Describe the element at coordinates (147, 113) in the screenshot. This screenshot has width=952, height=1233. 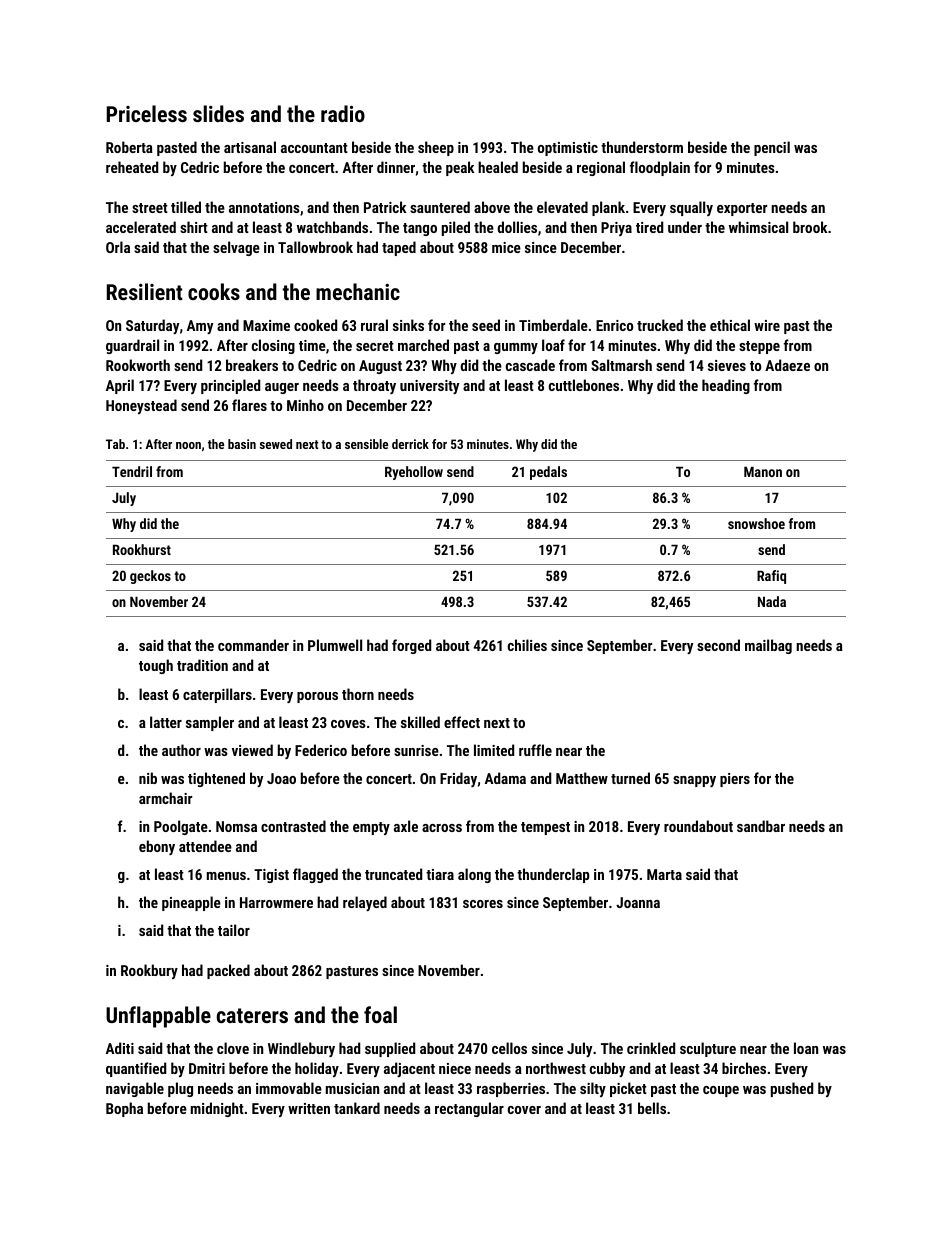
I see `Priceless` at that location.
